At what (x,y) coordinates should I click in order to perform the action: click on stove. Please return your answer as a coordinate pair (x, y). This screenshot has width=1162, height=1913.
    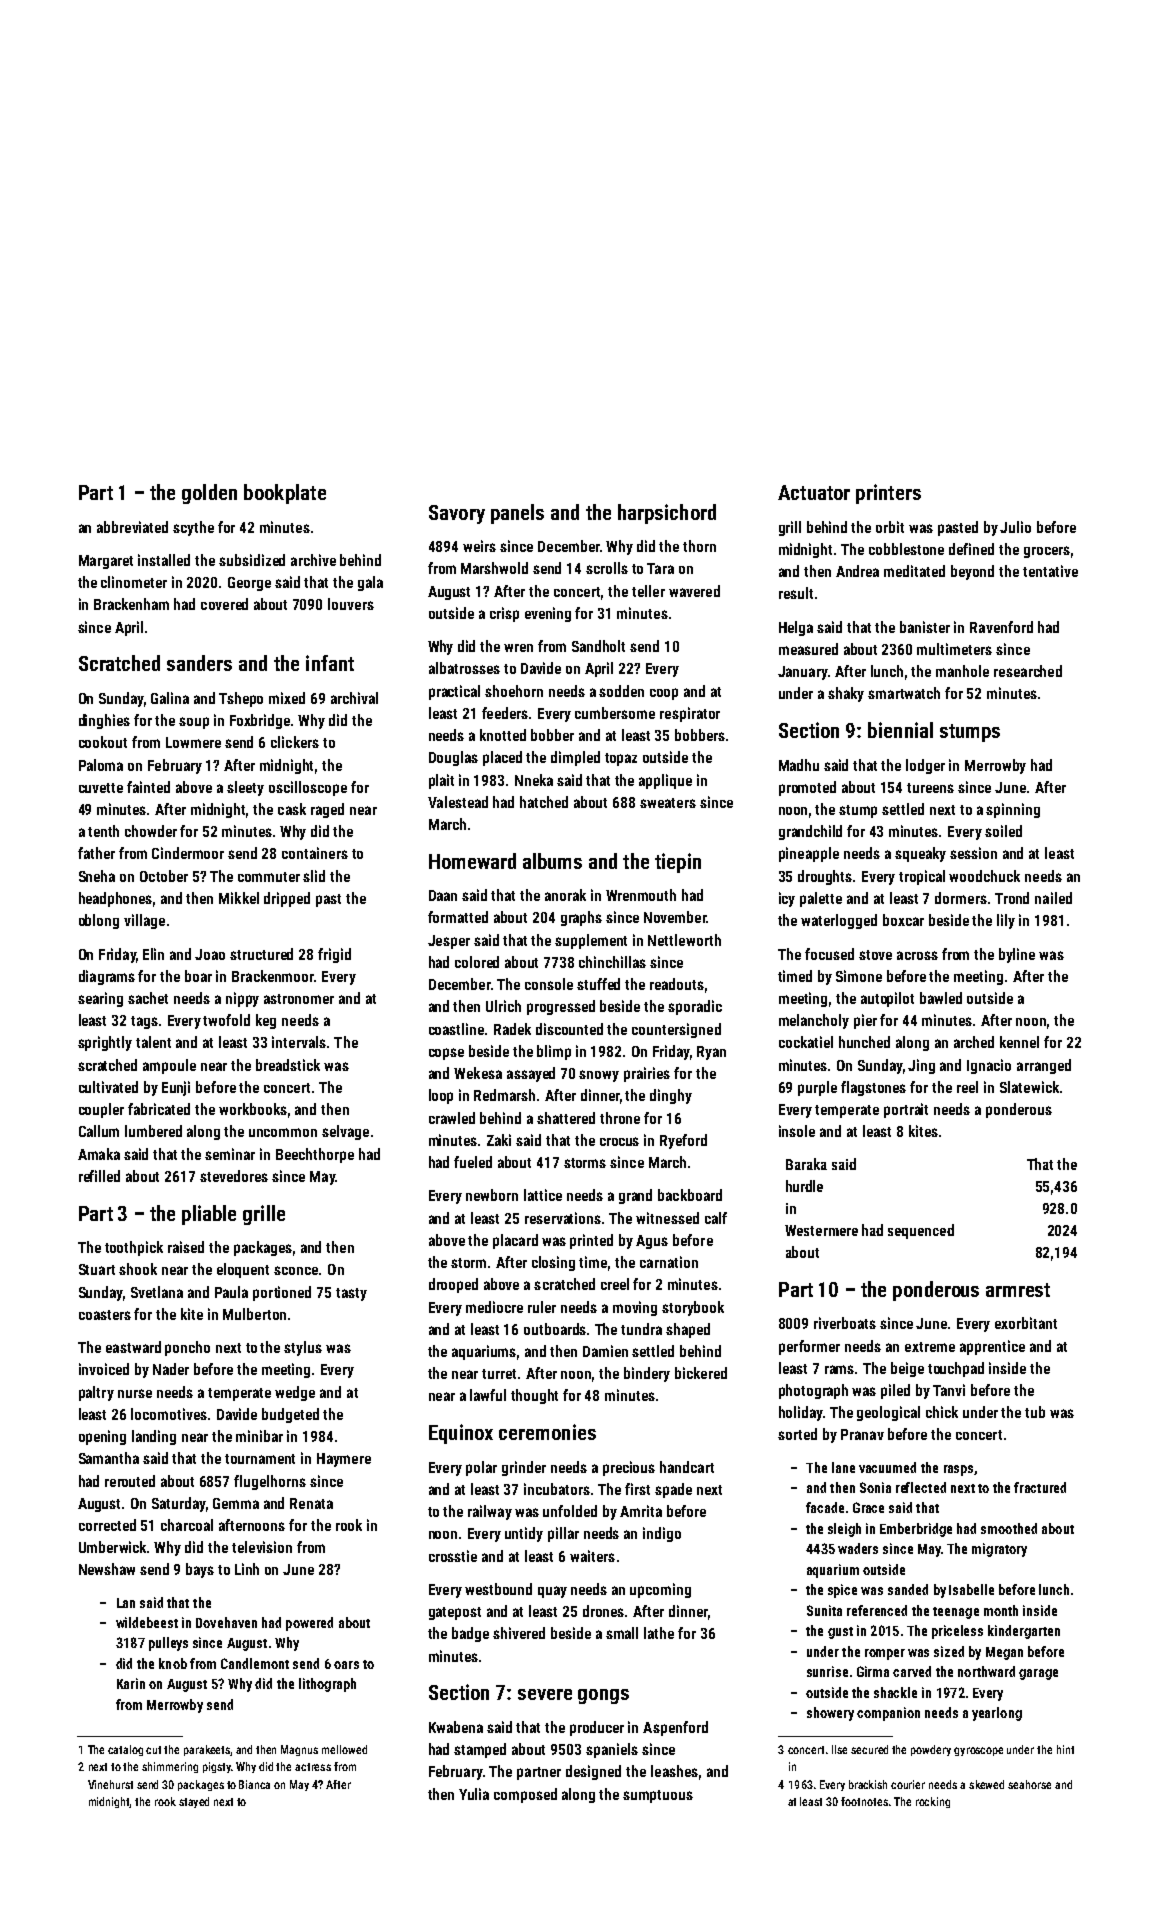
    Looking at the image, I should click on (875, 955).
